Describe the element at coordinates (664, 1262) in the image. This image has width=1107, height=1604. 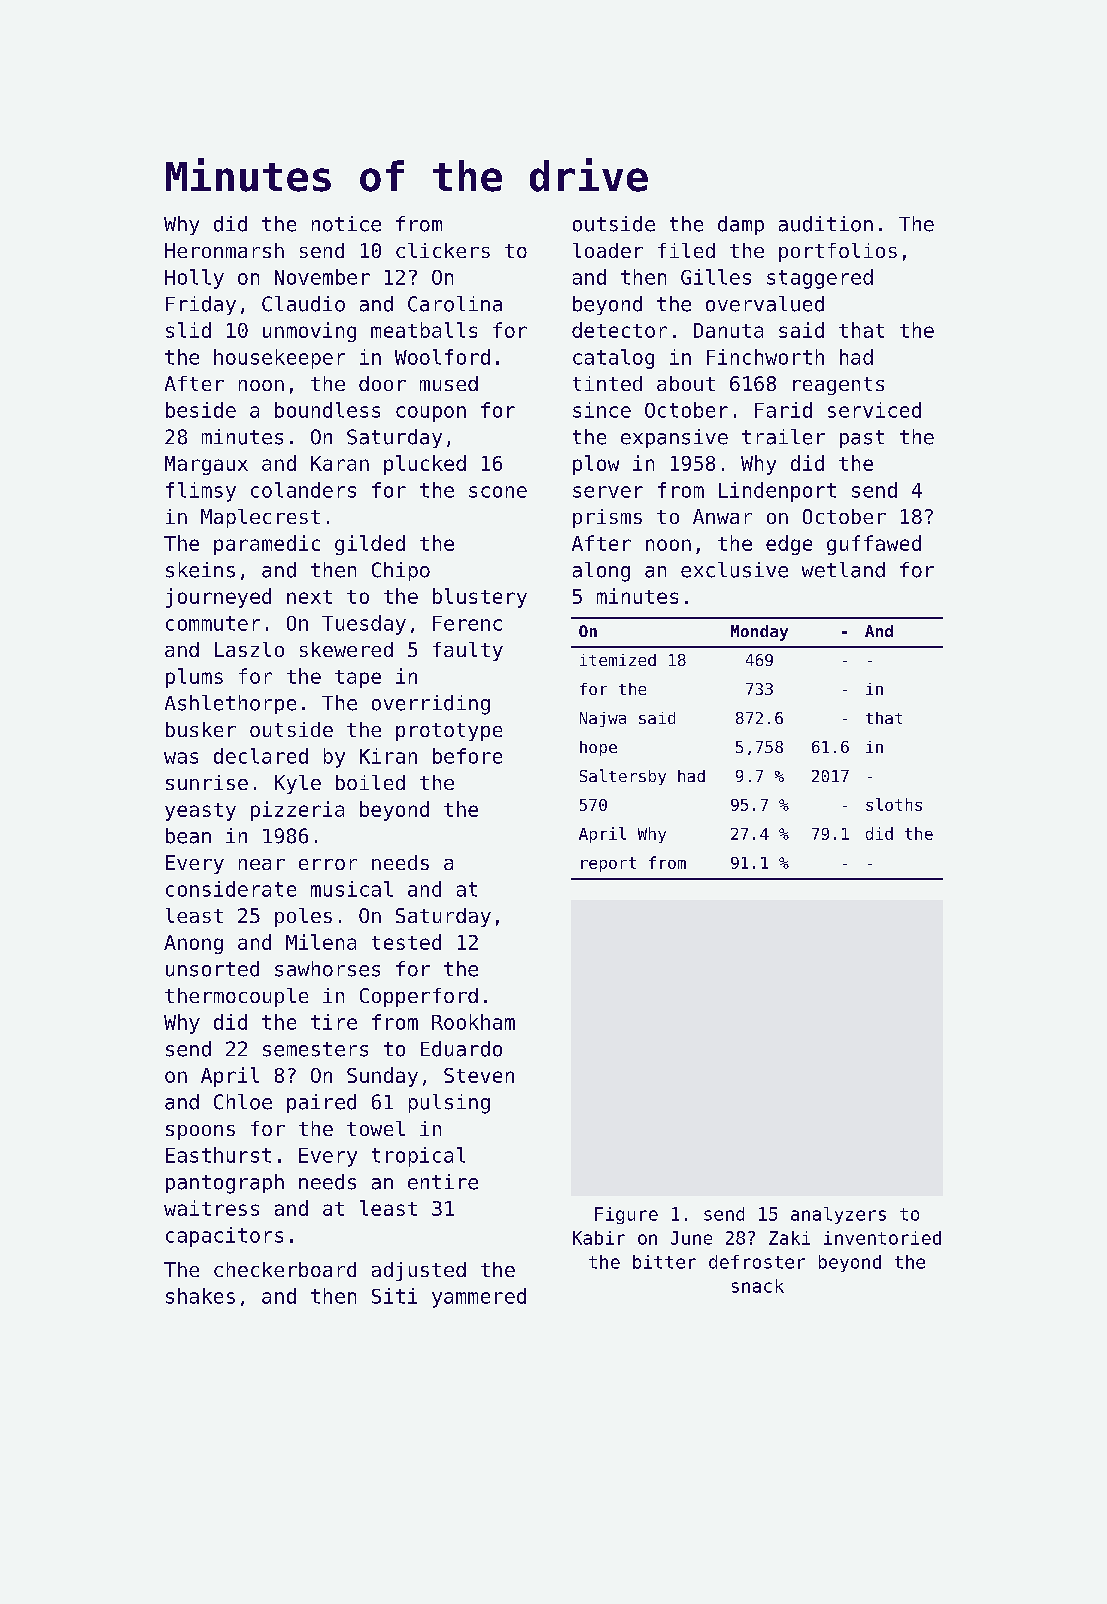
I see `bitter` at that location.
